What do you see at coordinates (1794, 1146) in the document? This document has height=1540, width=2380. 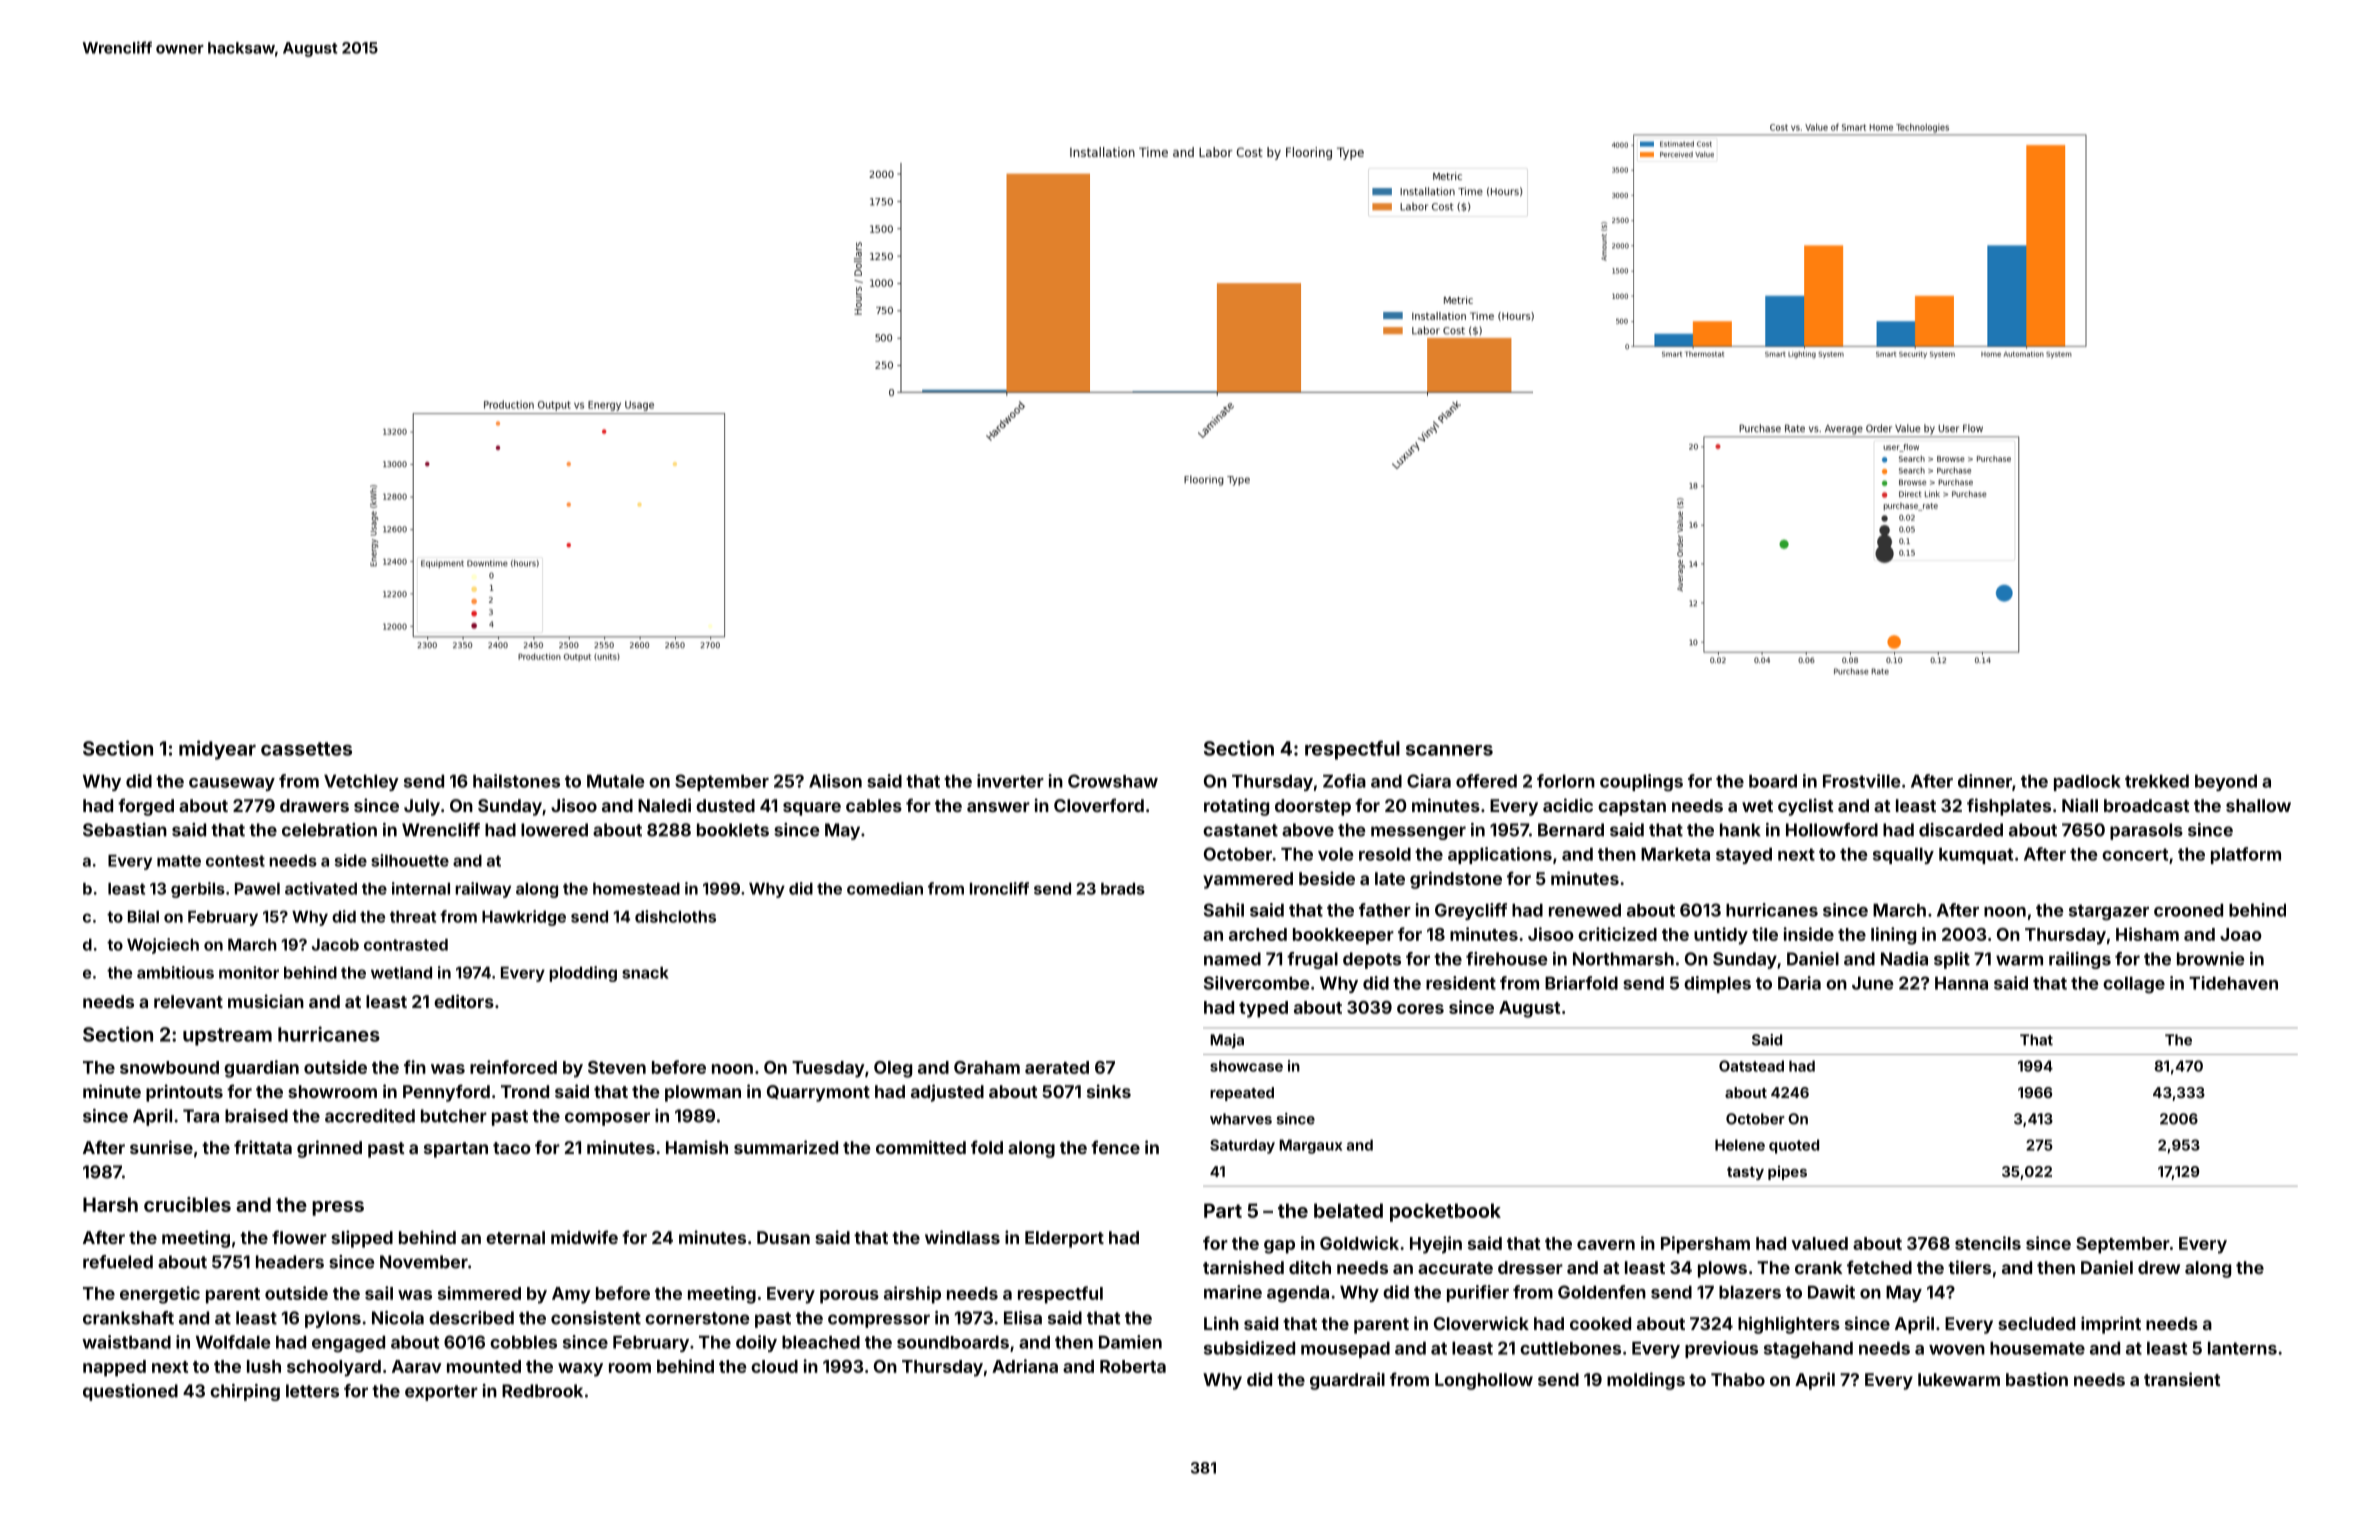 I see `quoted` at bounding box center [1794, 1146].
